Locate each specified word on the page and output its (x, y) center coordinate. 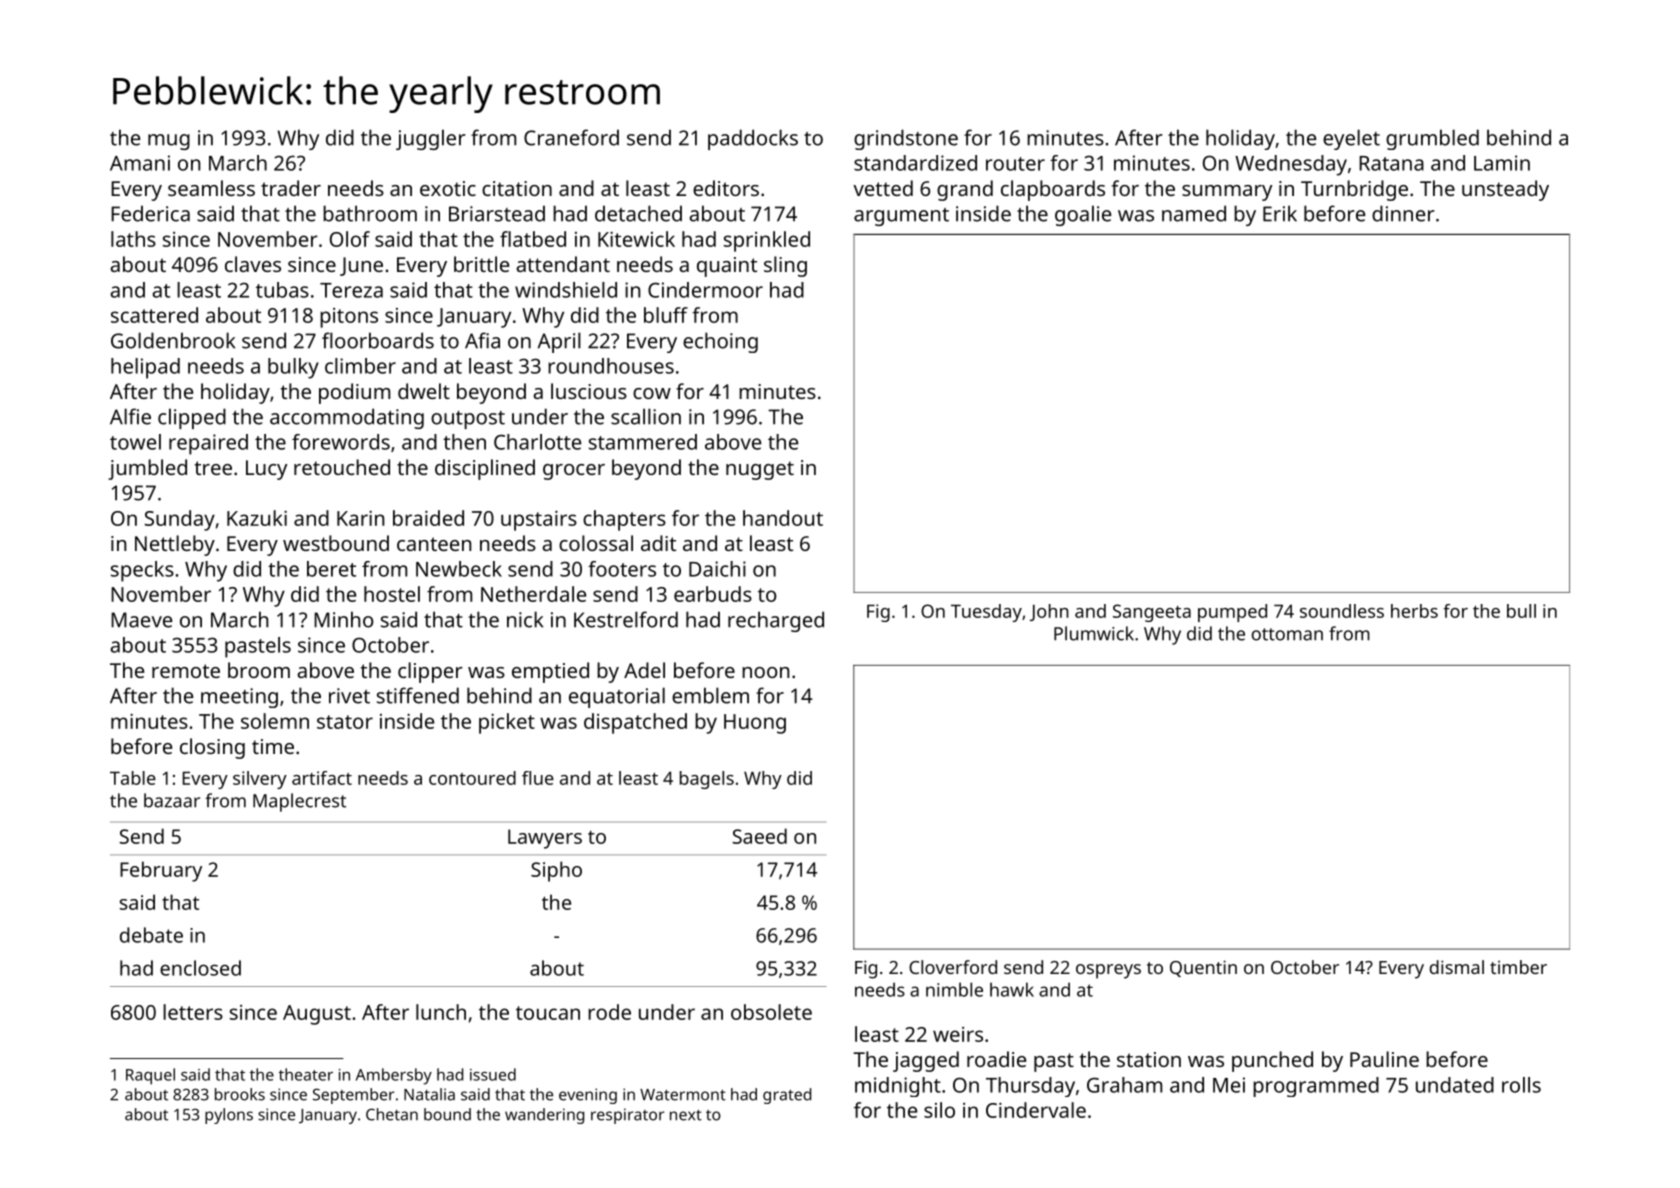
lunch (441, 1012)
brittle (481, 264)
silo (939, 1110)
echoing (720, 342)
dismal (1457, 967)
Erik (1280, 213)
